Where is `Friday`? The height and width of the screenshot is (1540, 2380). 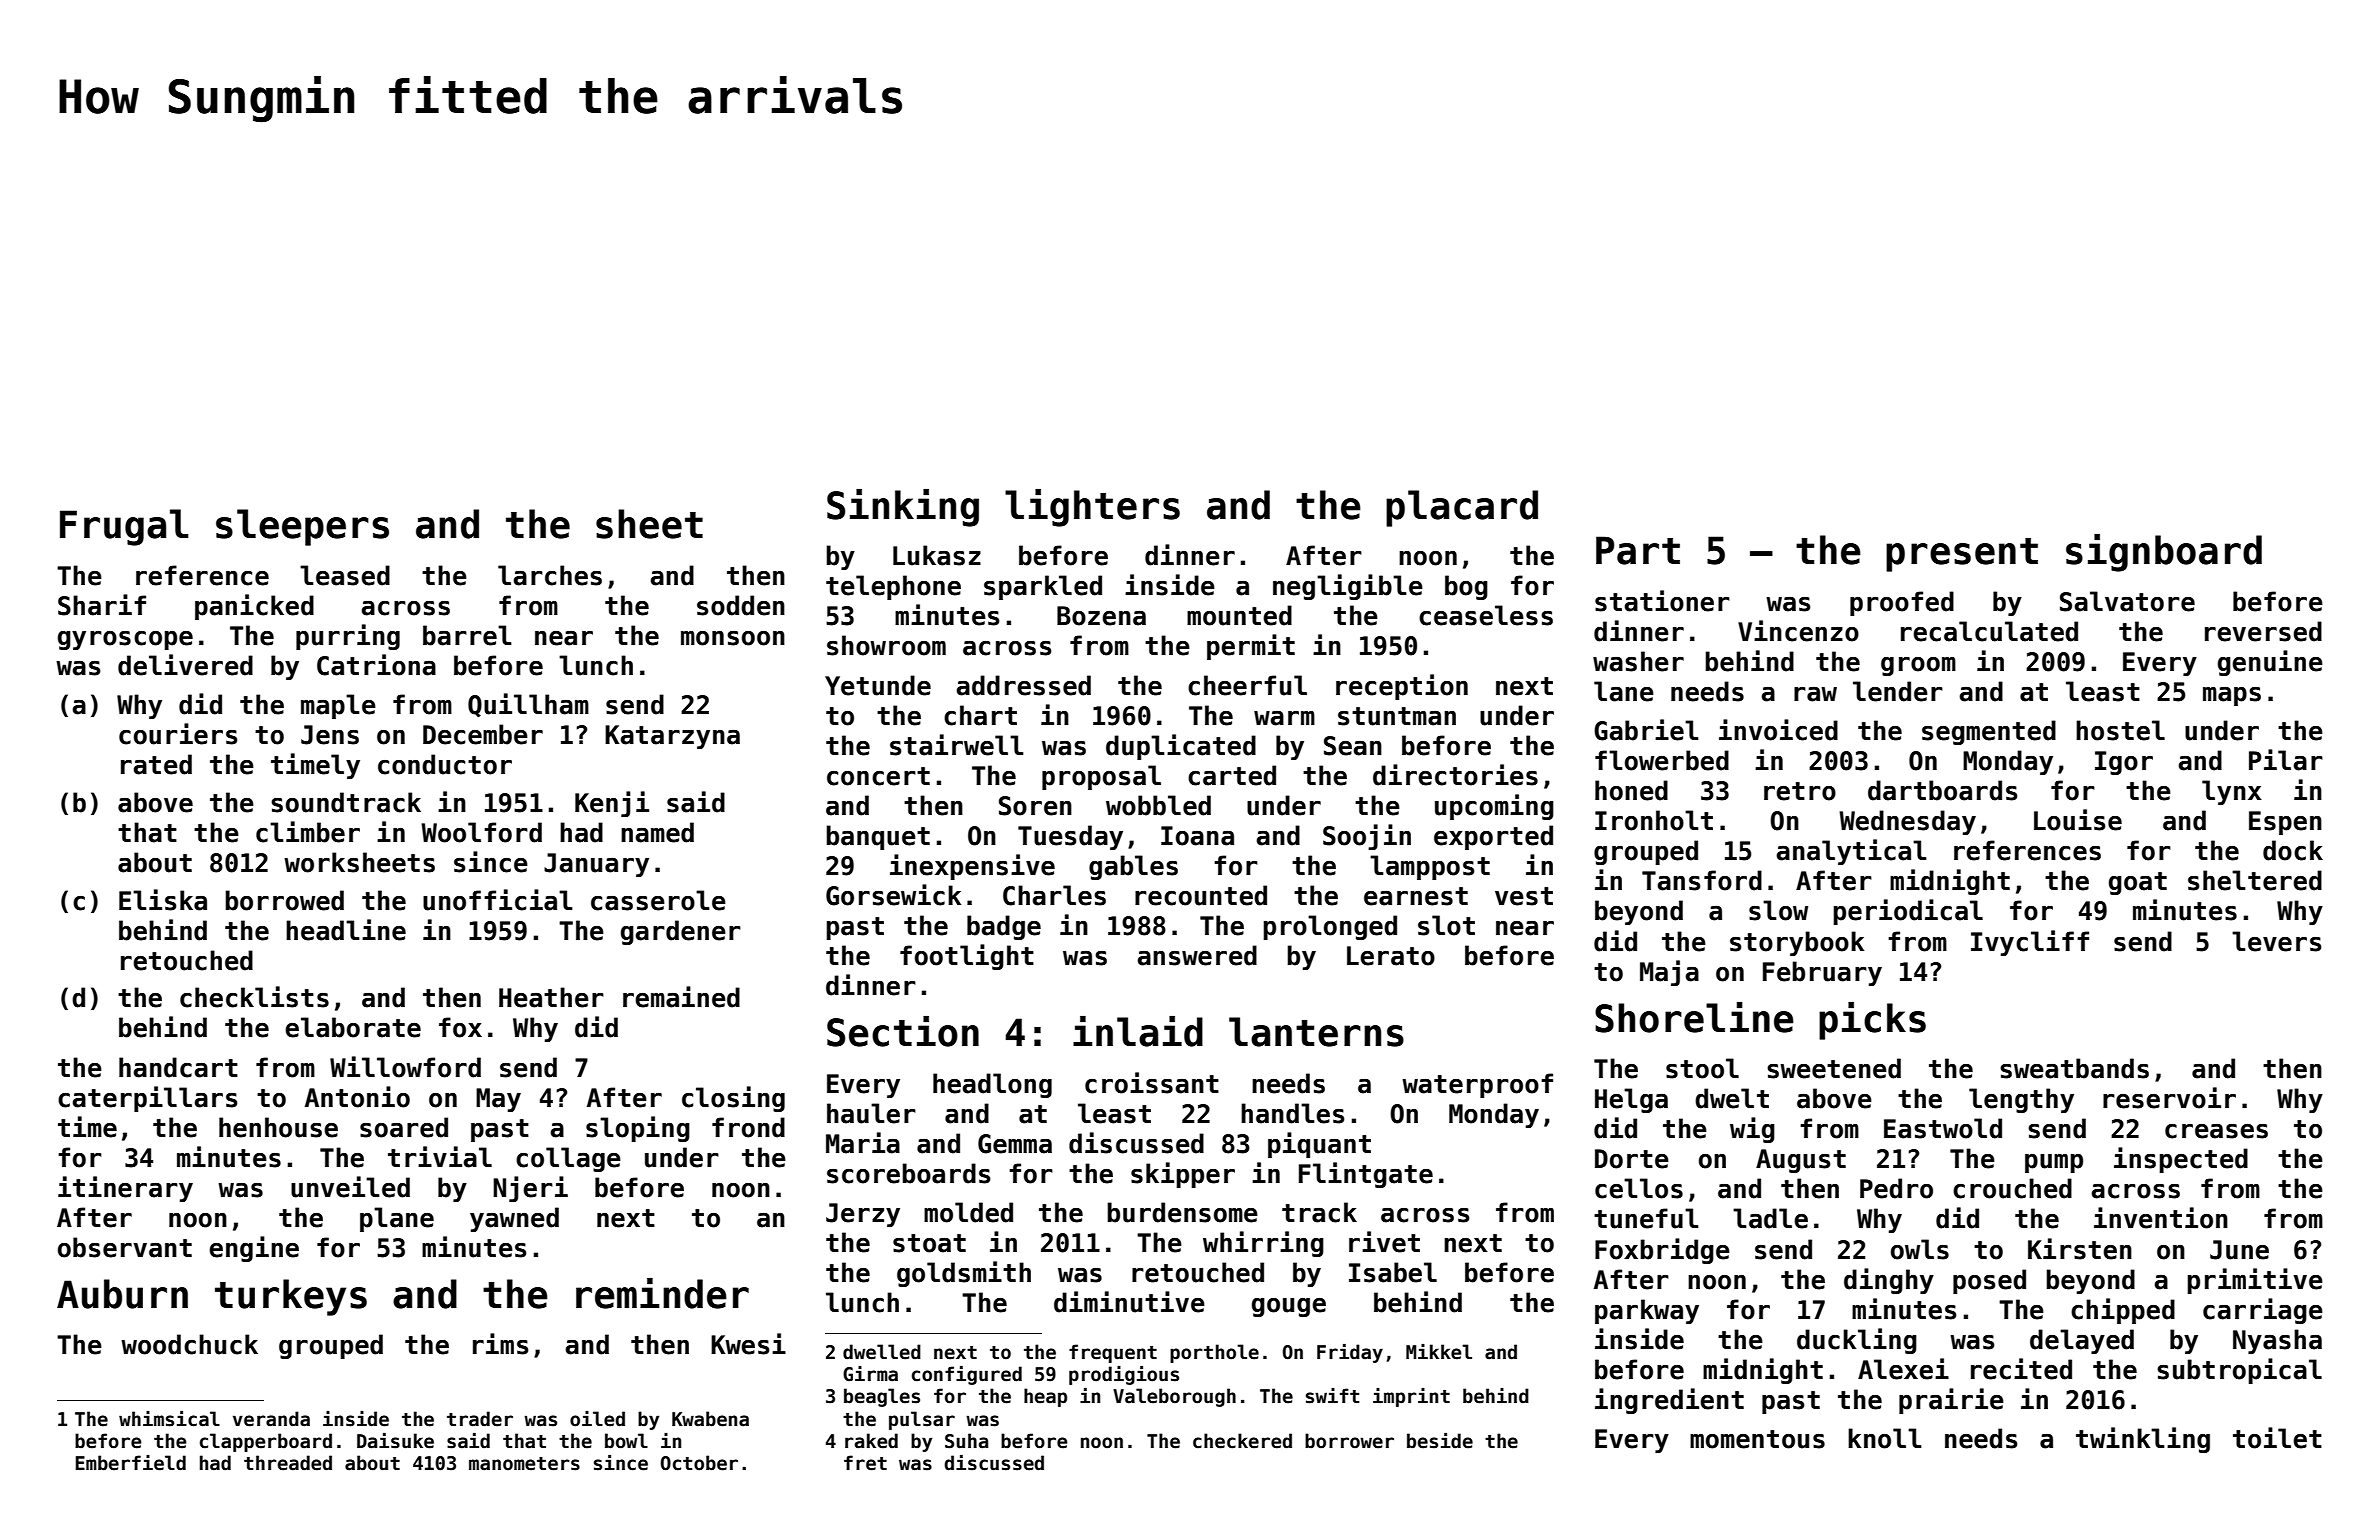
Friday is located at coordinates (1350, 1353).
